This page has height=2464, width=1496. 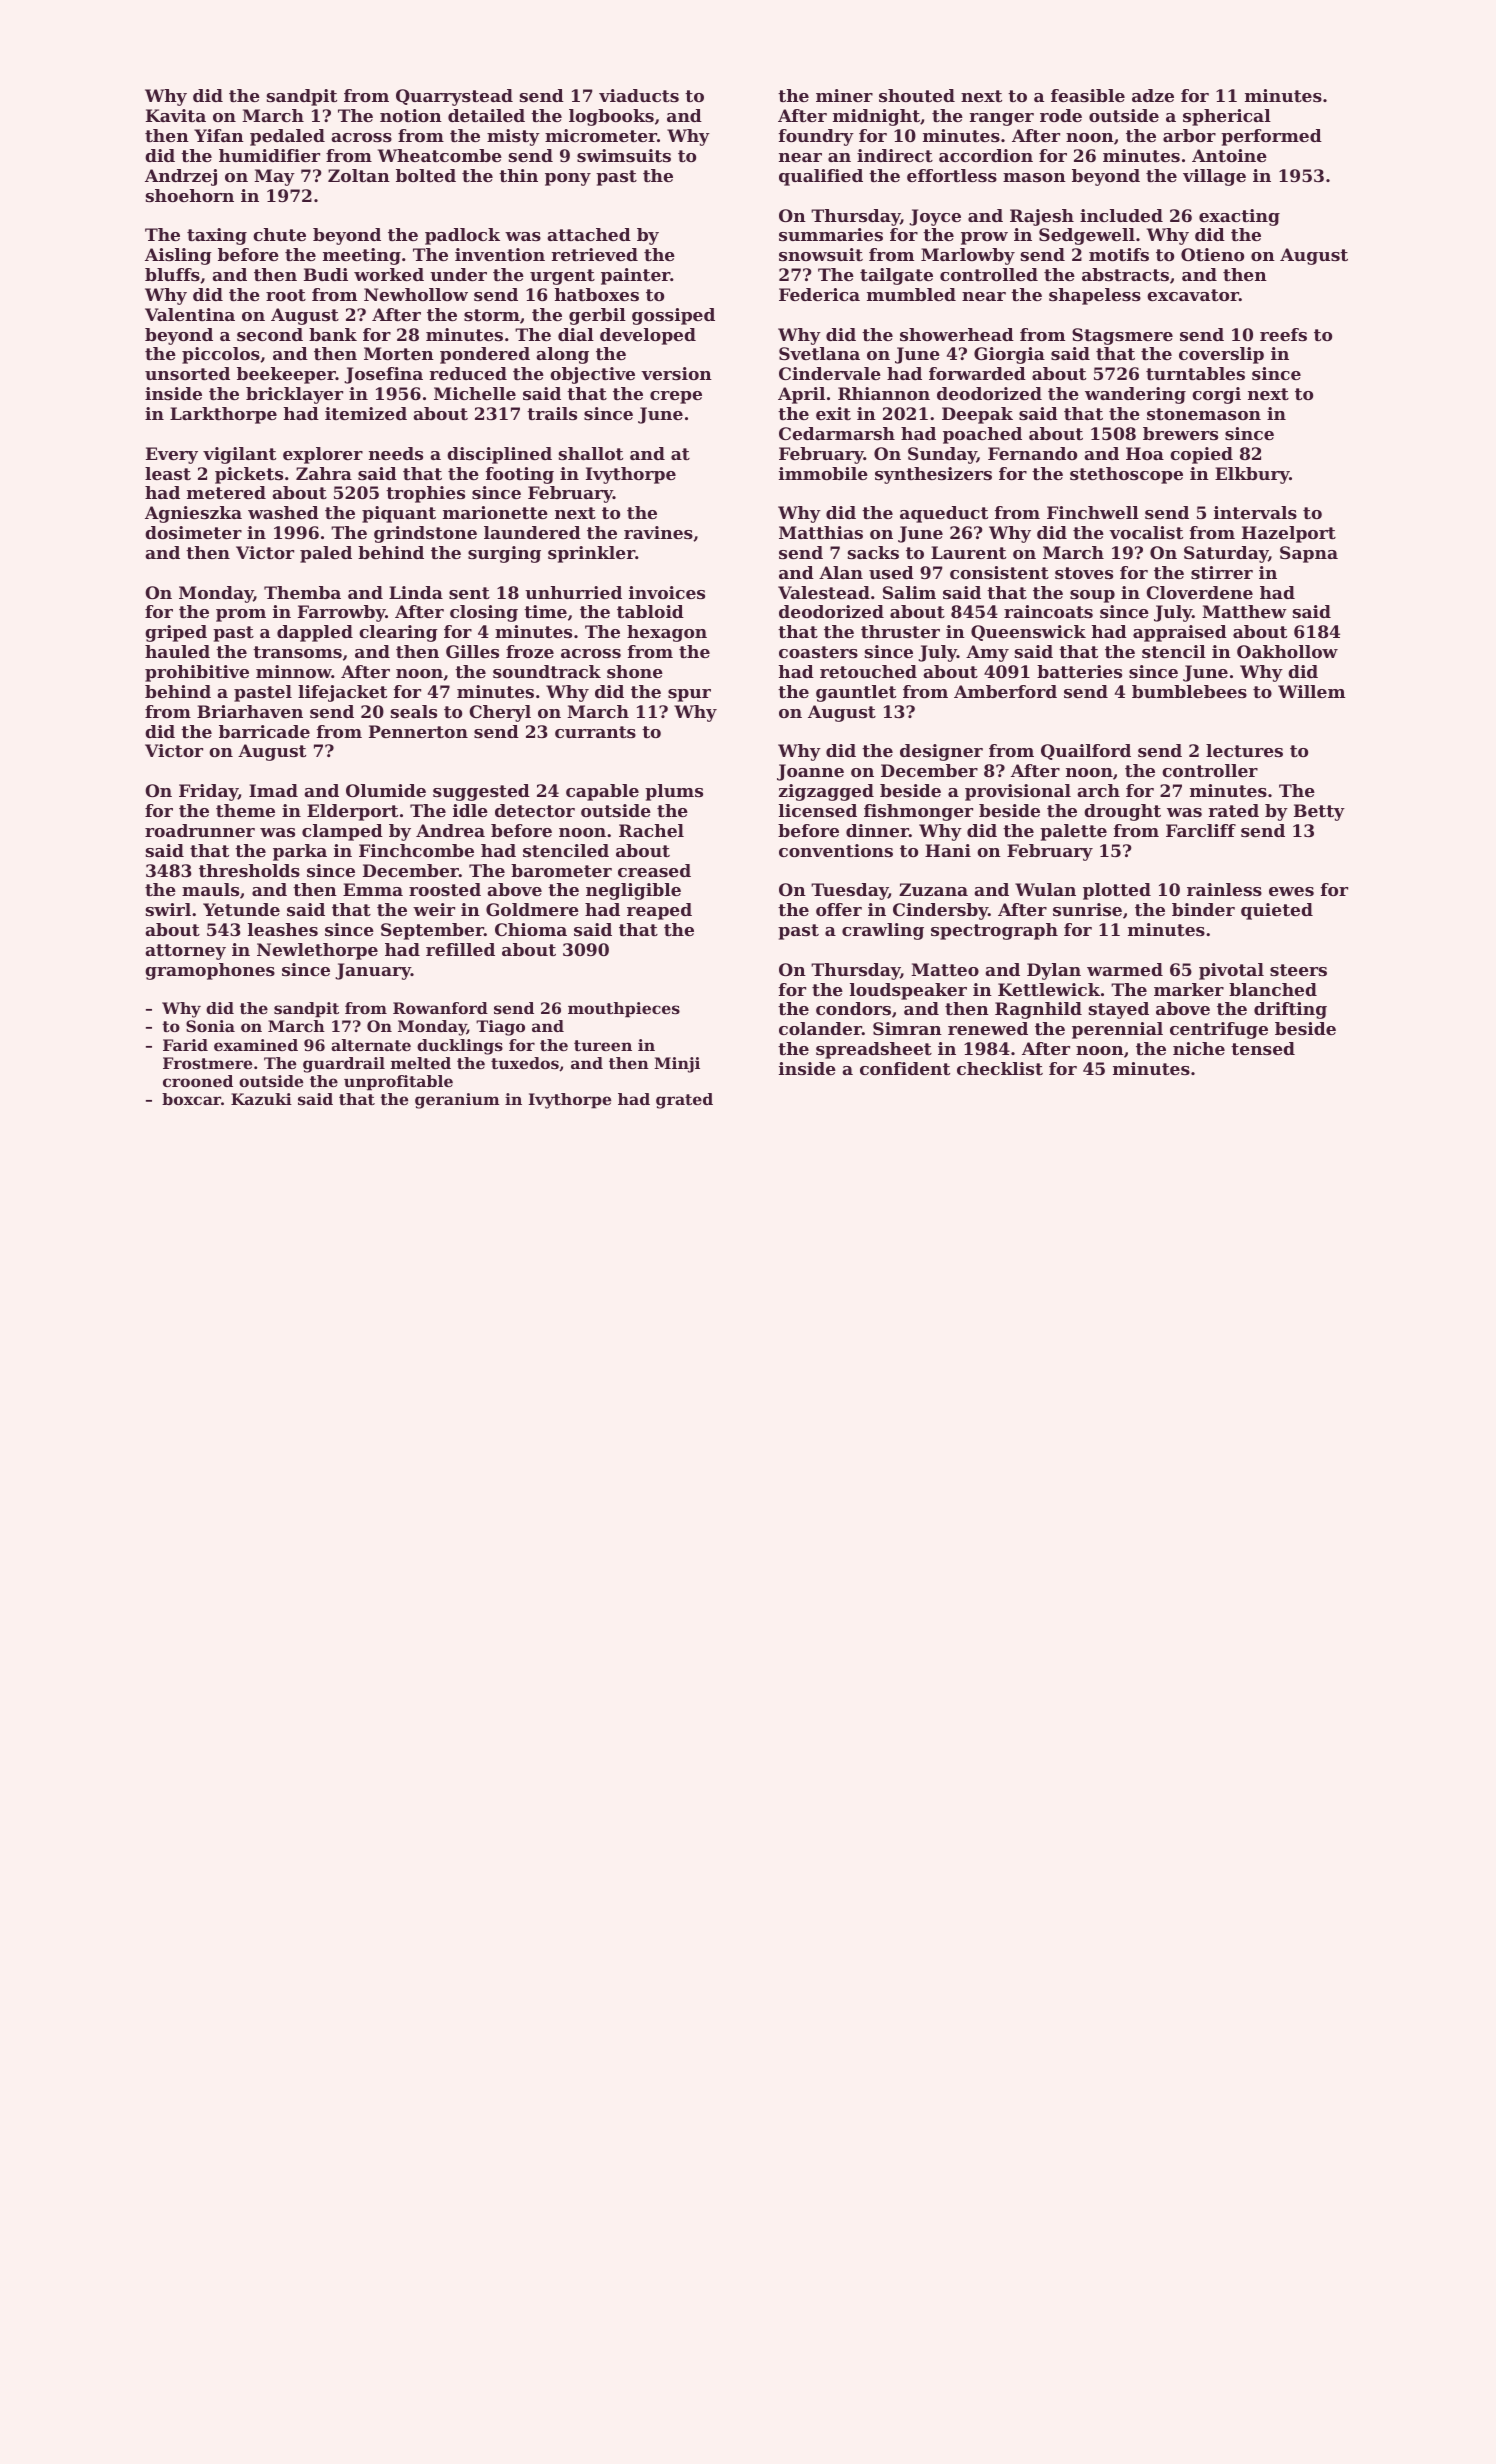 I want to click on binder, so click(x=1203, y=909).
